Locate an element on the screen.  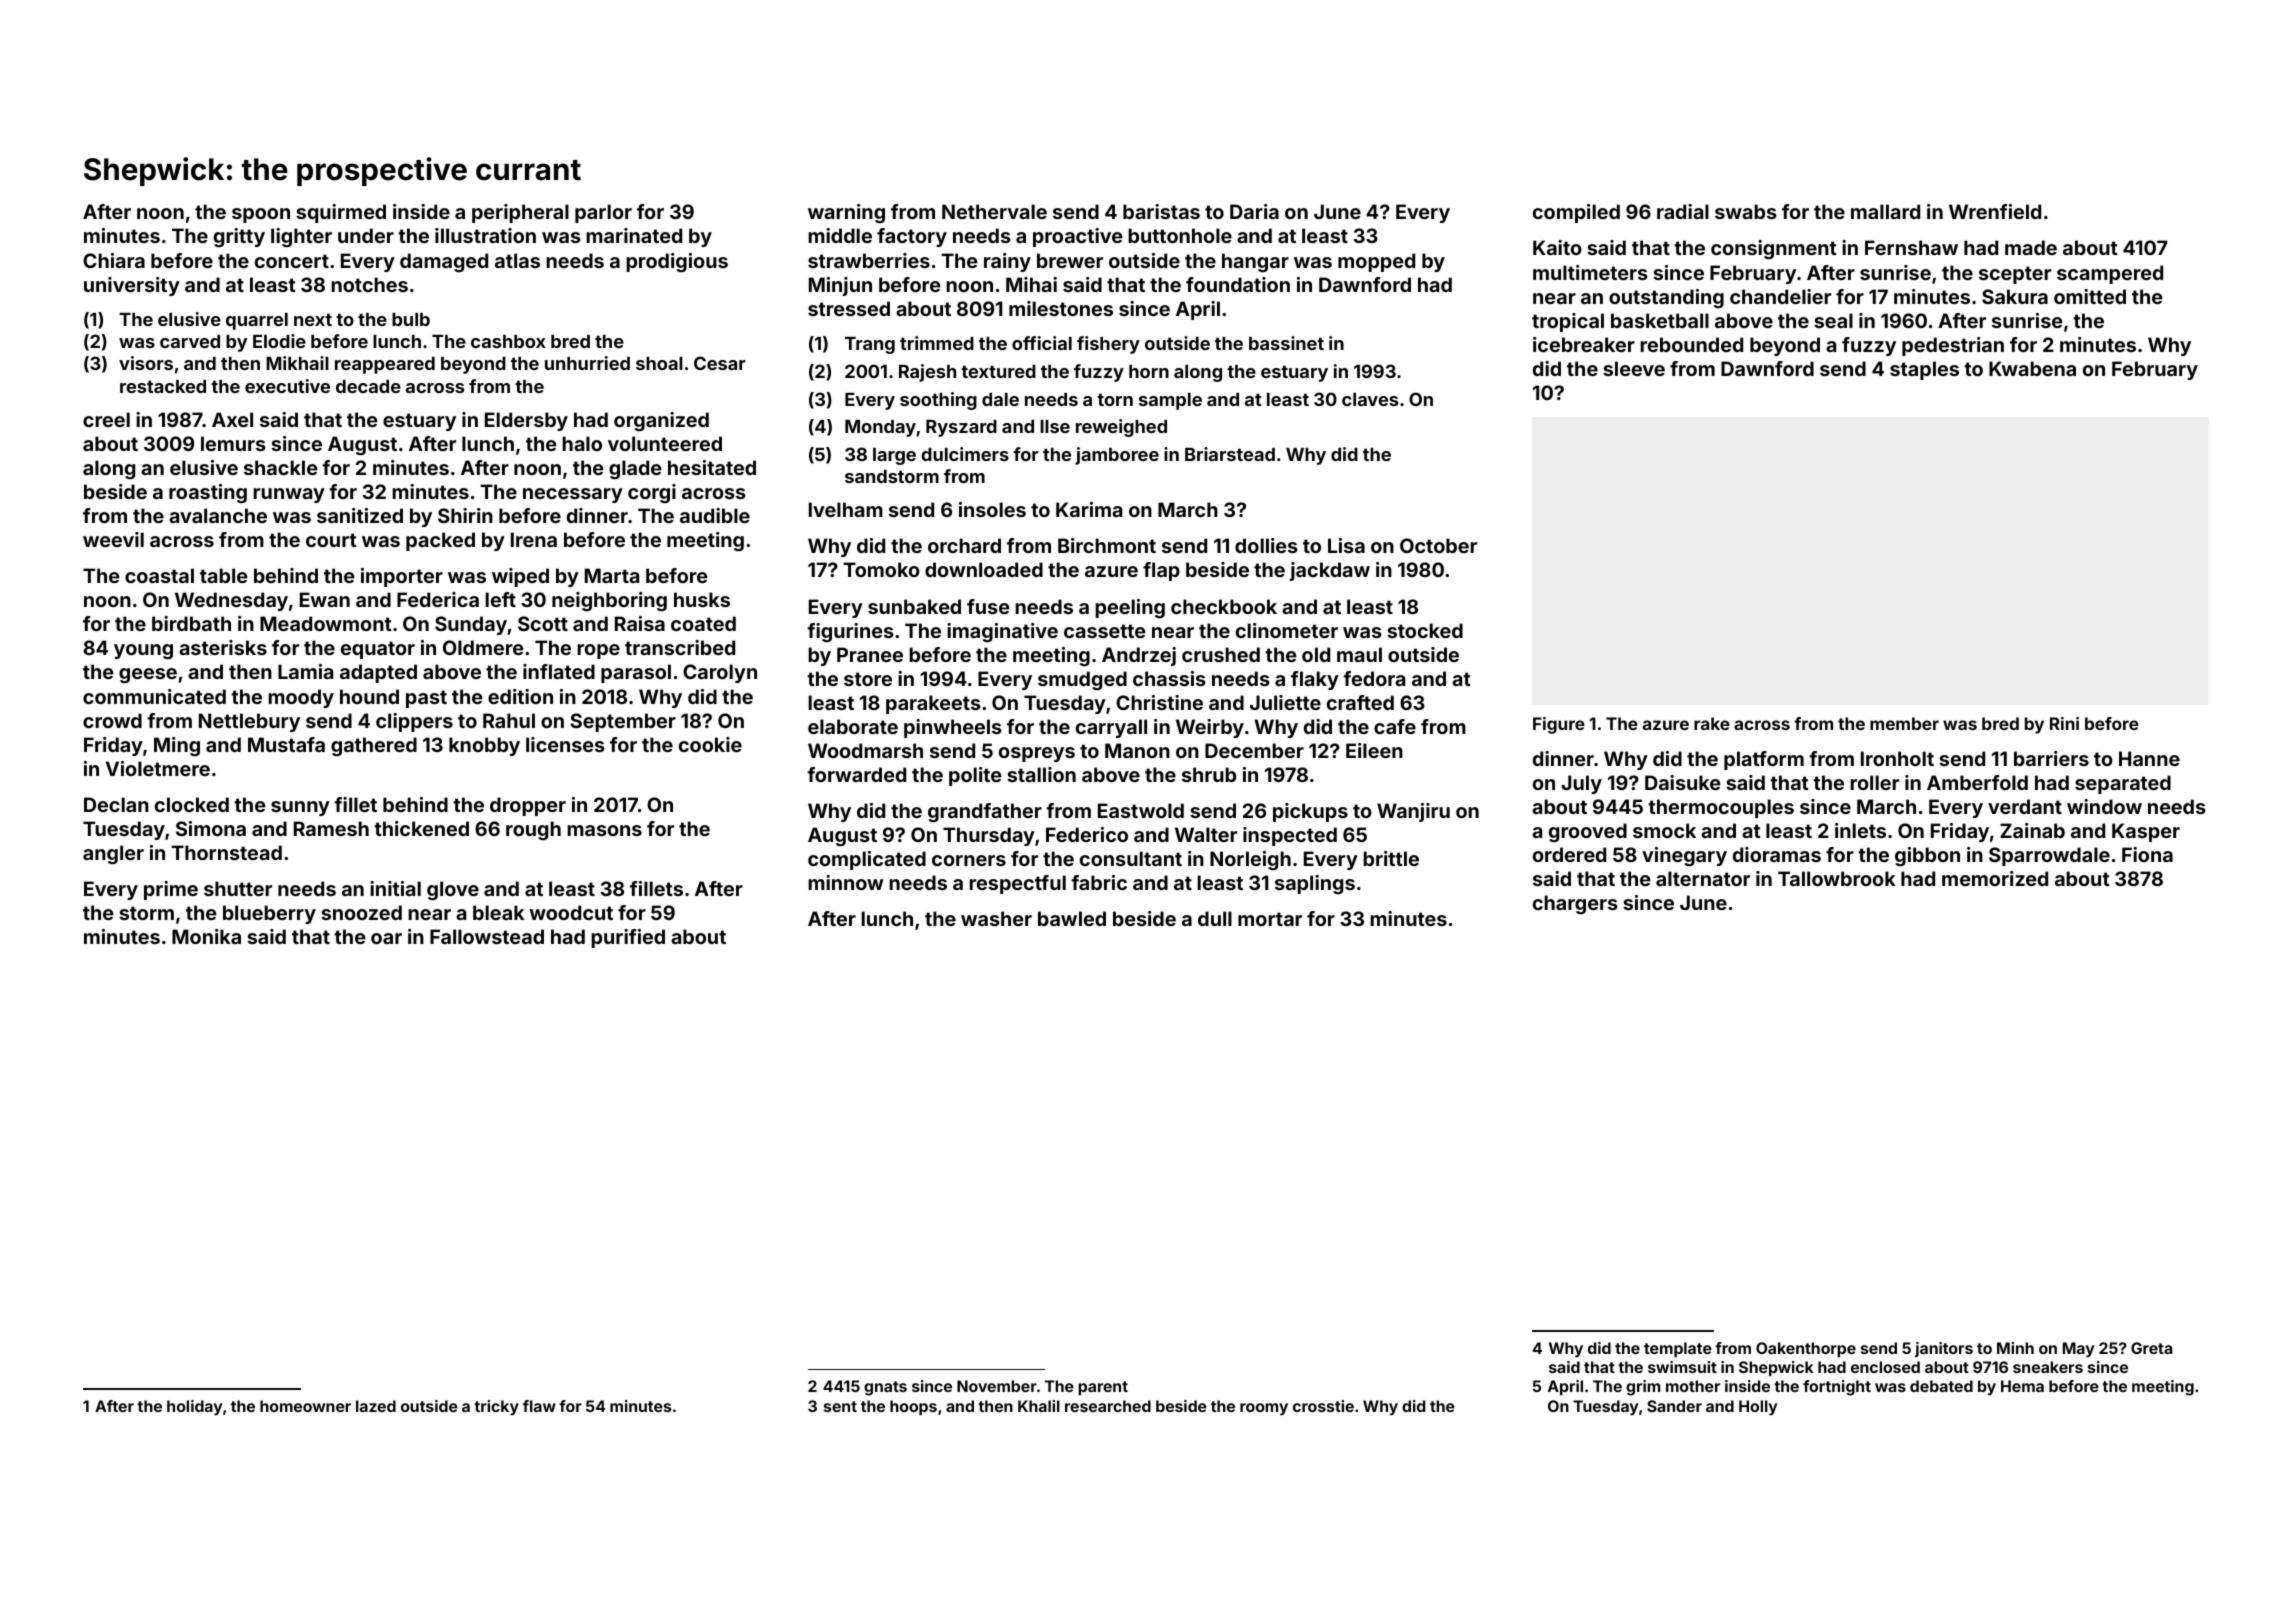
gnats is located at coordinates (885, 1388).
